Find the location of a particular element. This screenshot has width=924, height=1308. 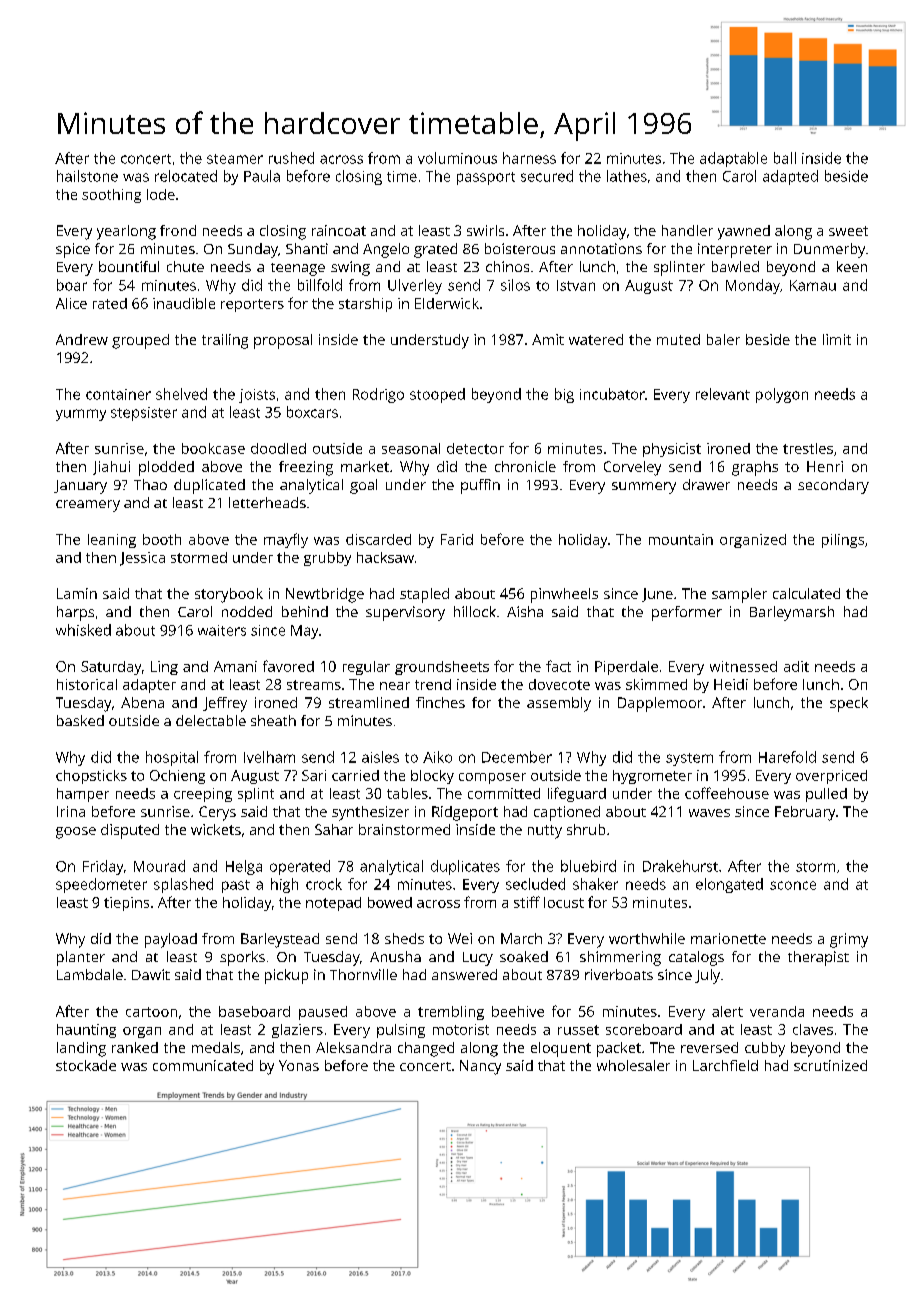

Barleymarsh is located at coordinates (792, 613).
